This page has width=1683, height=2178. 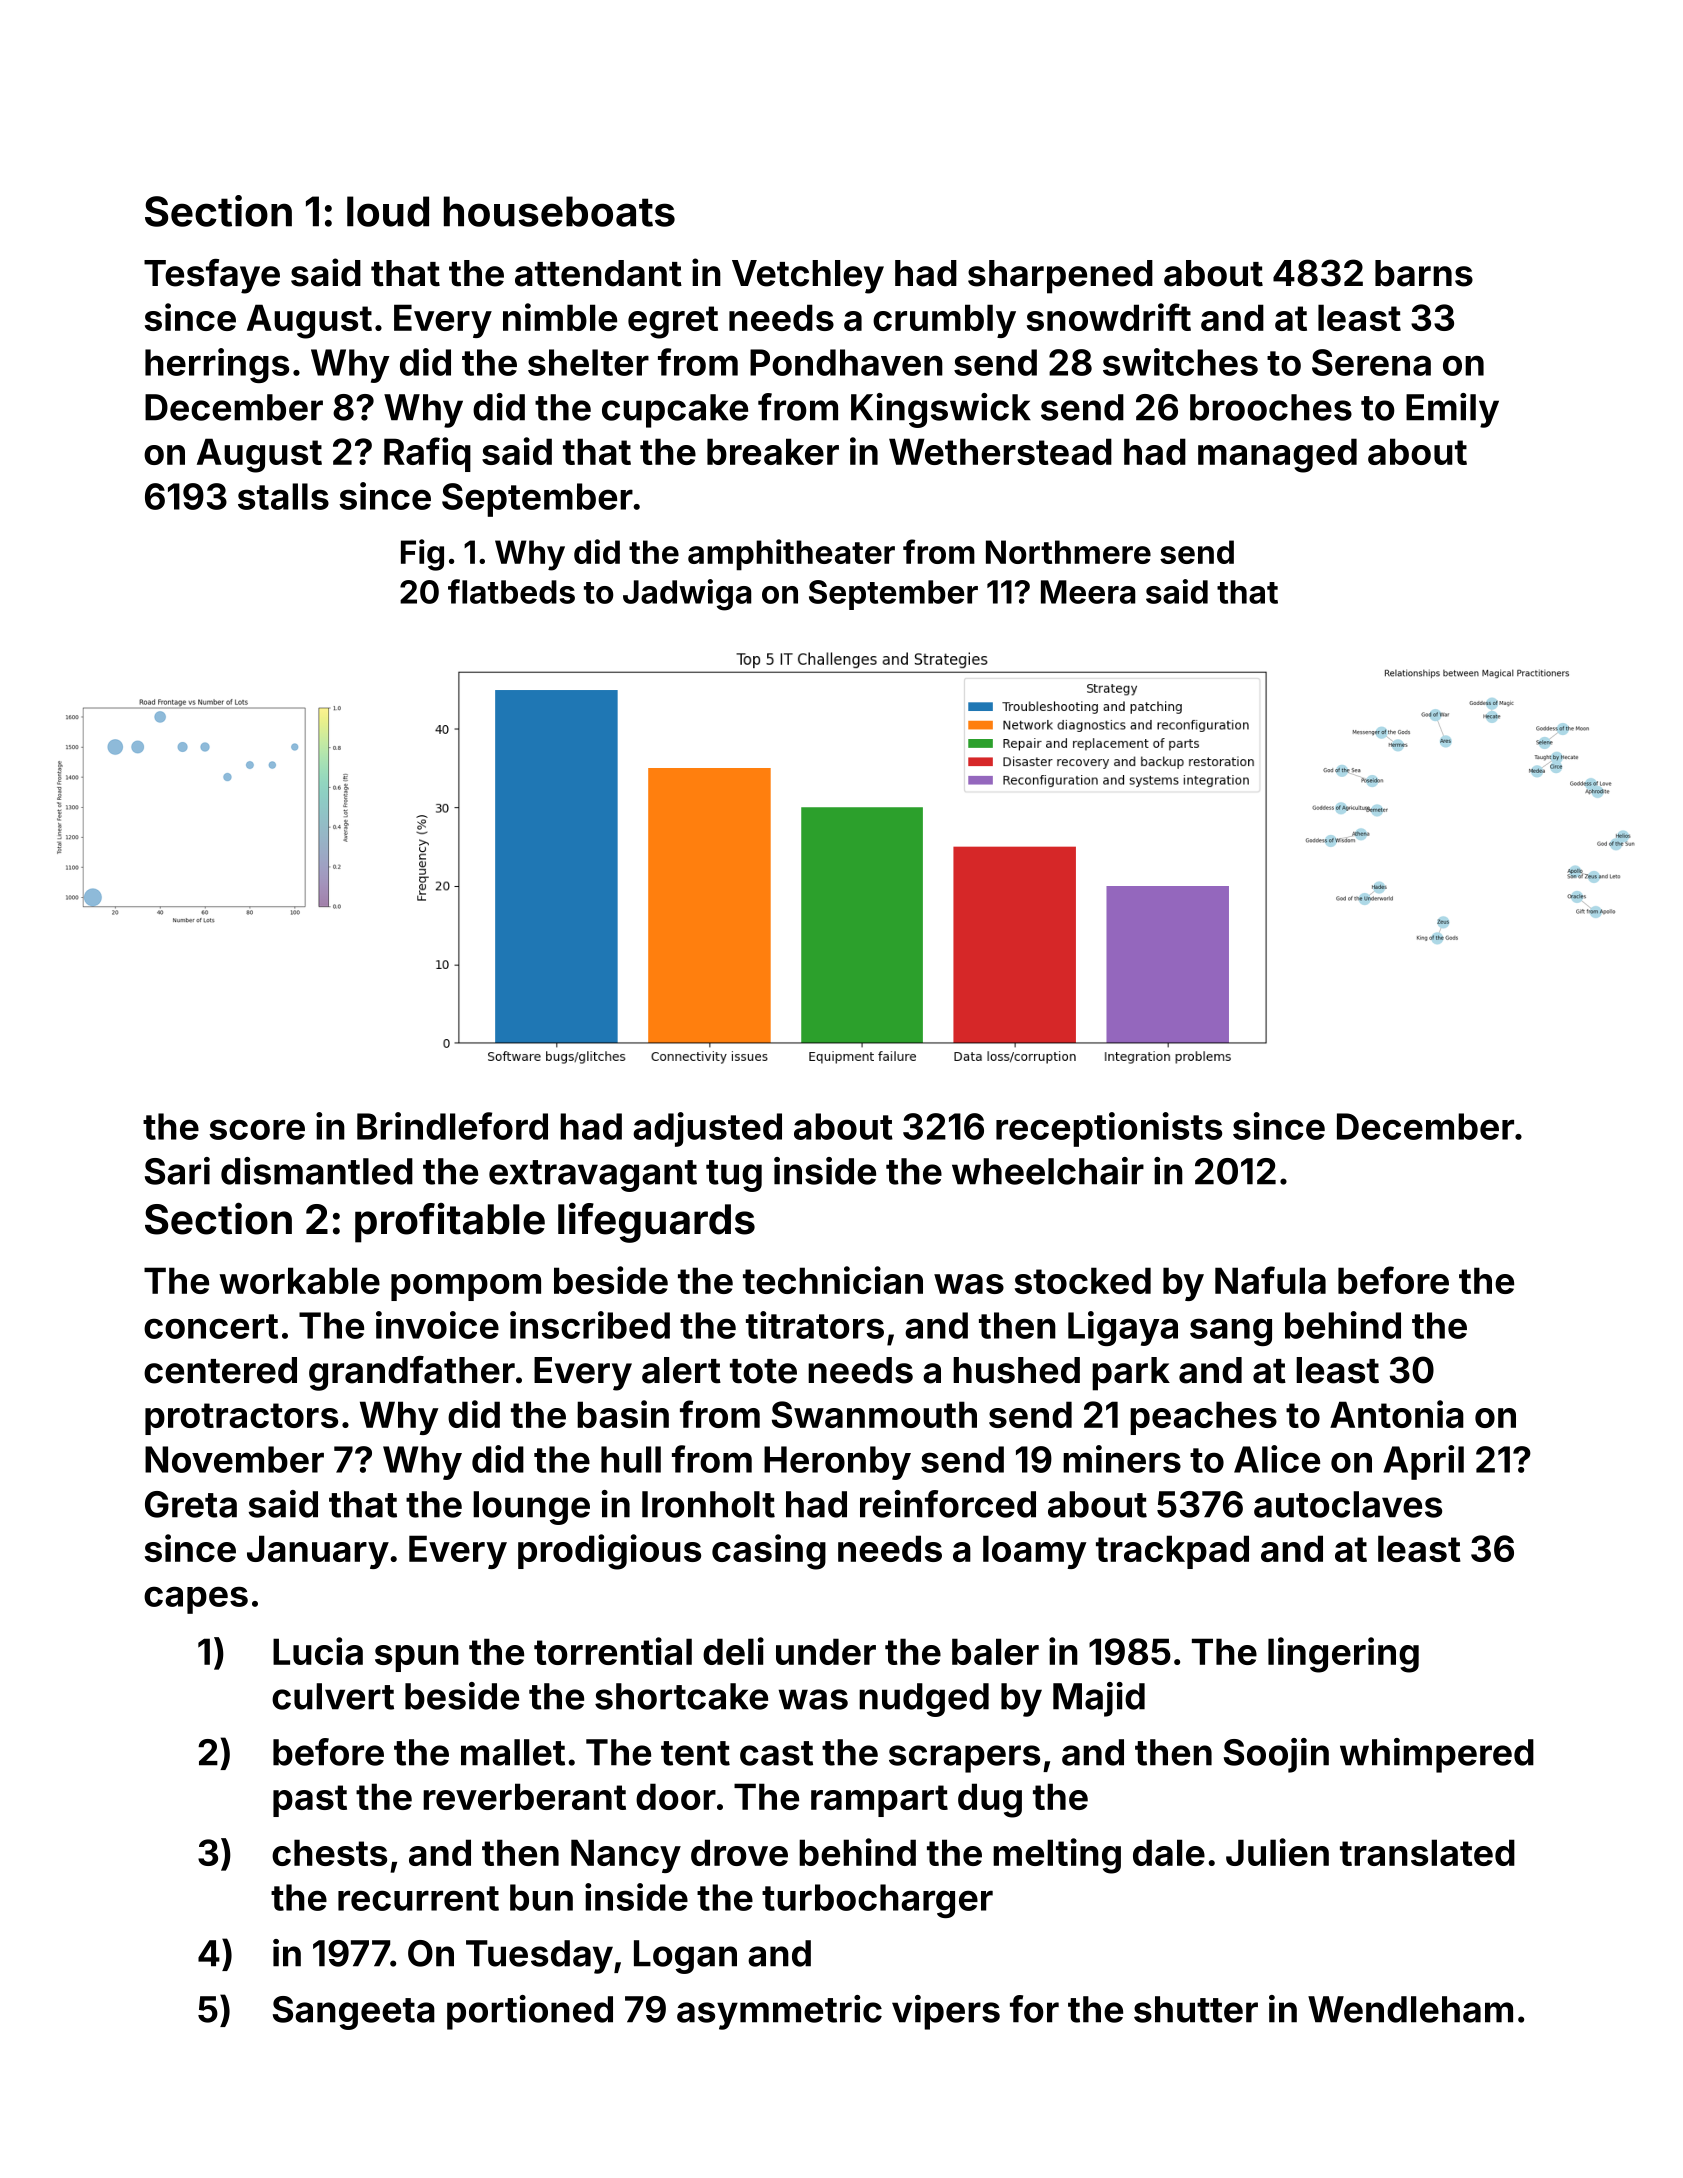 What do you see at coordinates (1099, 1699) in the page?
I see `Majid` at bounding box center [1099, 1699].
